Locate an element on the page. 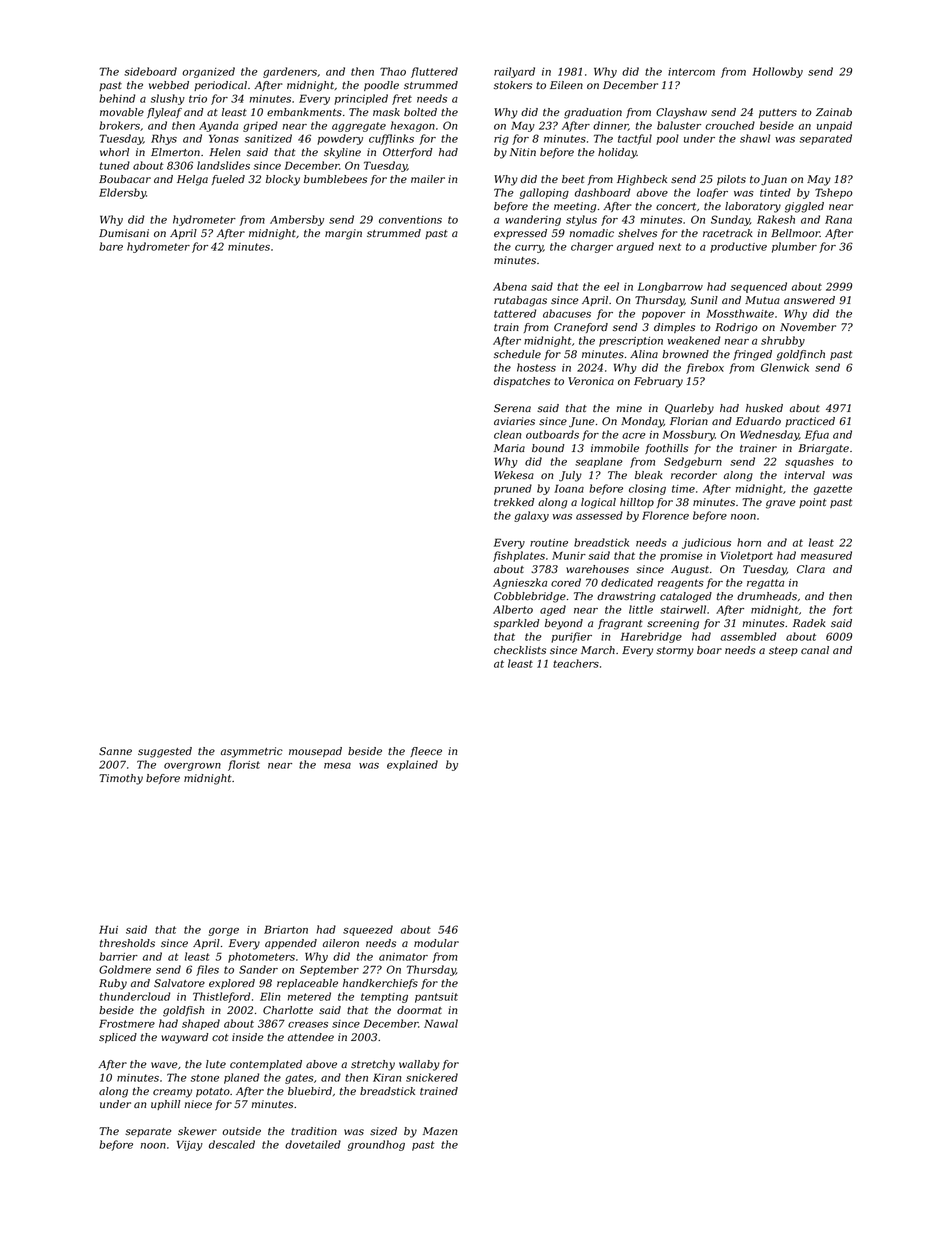 The height and width of the image is (1233, 952). asymmetric is located at coordinates (252, 752).
